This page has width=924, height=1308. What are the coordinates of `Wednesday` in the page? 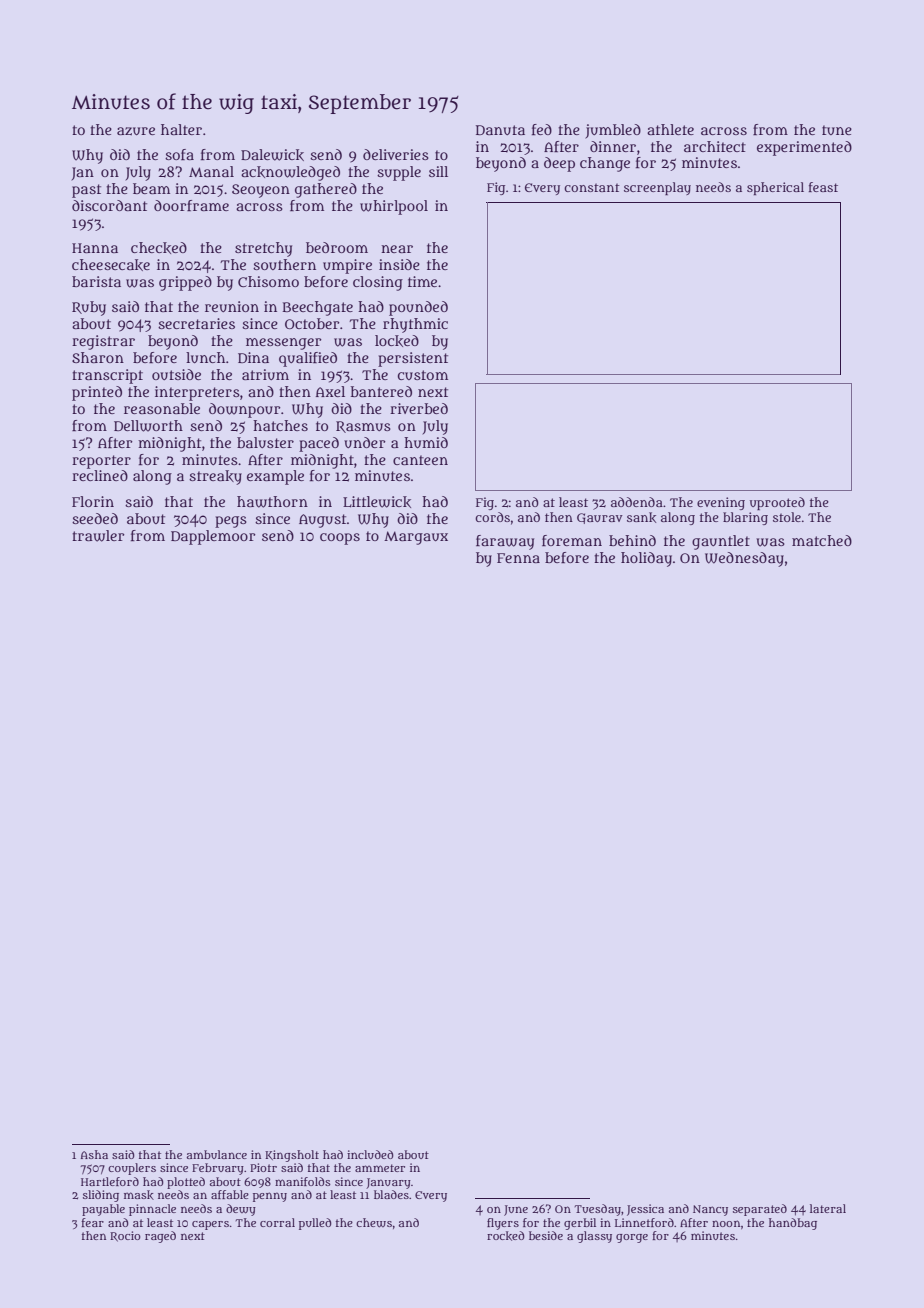 It's located at (744, 559).
